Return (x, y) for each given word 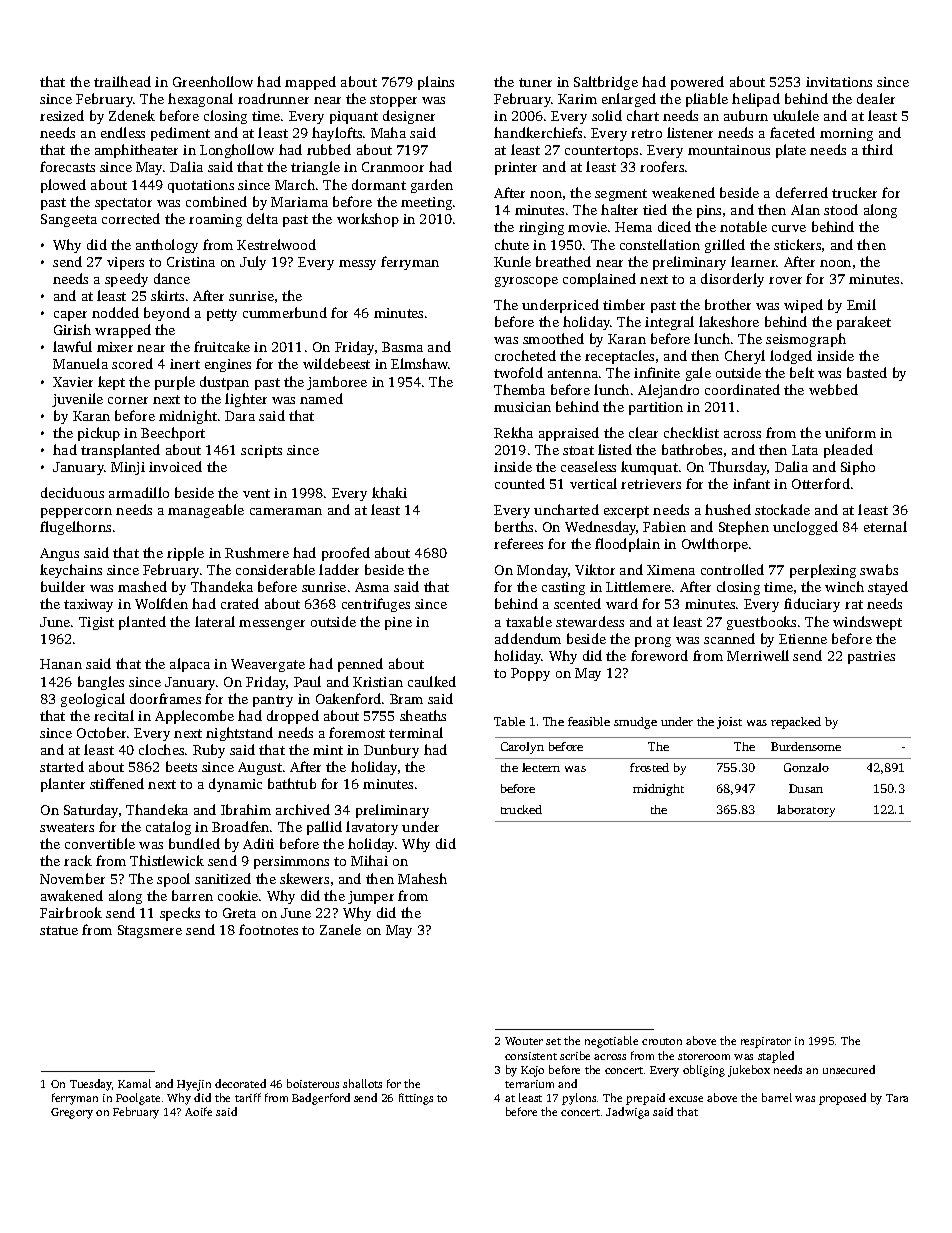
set (553, 1041)
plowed (63, 186)
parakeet (864, 323)
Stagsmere (150, 931)
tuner (535, 82)
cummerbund (285, 312)
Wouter (524, 1041)
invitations (839, 82)
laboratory (806, 811)
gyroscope (526, 282)
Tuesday (91, 1085)
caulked (432, 681)
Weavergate (268, 665)
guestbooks (761, 623)
